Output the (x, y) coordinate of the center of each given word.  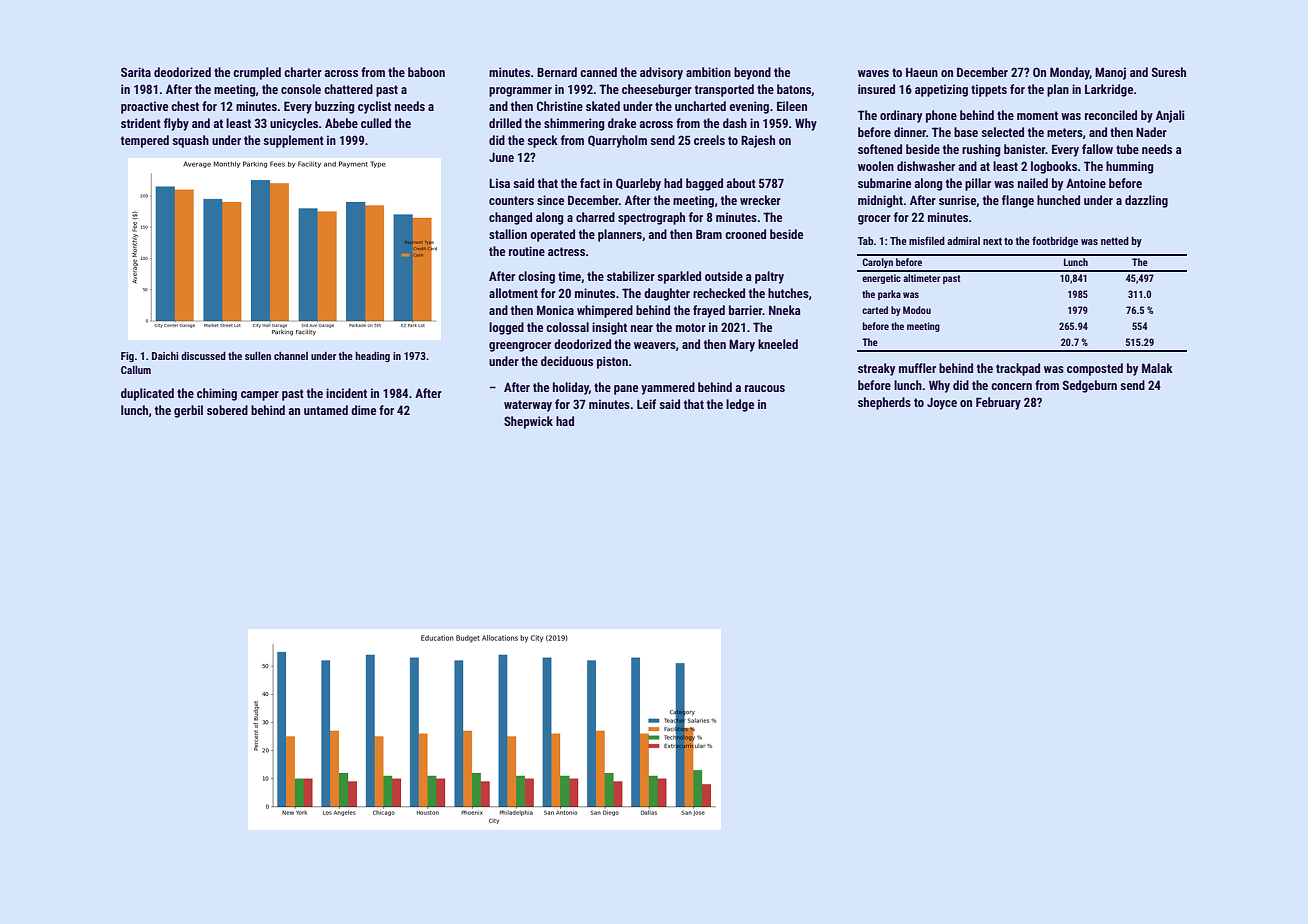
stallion (508, 234)
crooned (745, 234)
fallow (1097, 149)
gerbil (188, 411)
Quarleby (638, 184)
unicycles (294, 124)
